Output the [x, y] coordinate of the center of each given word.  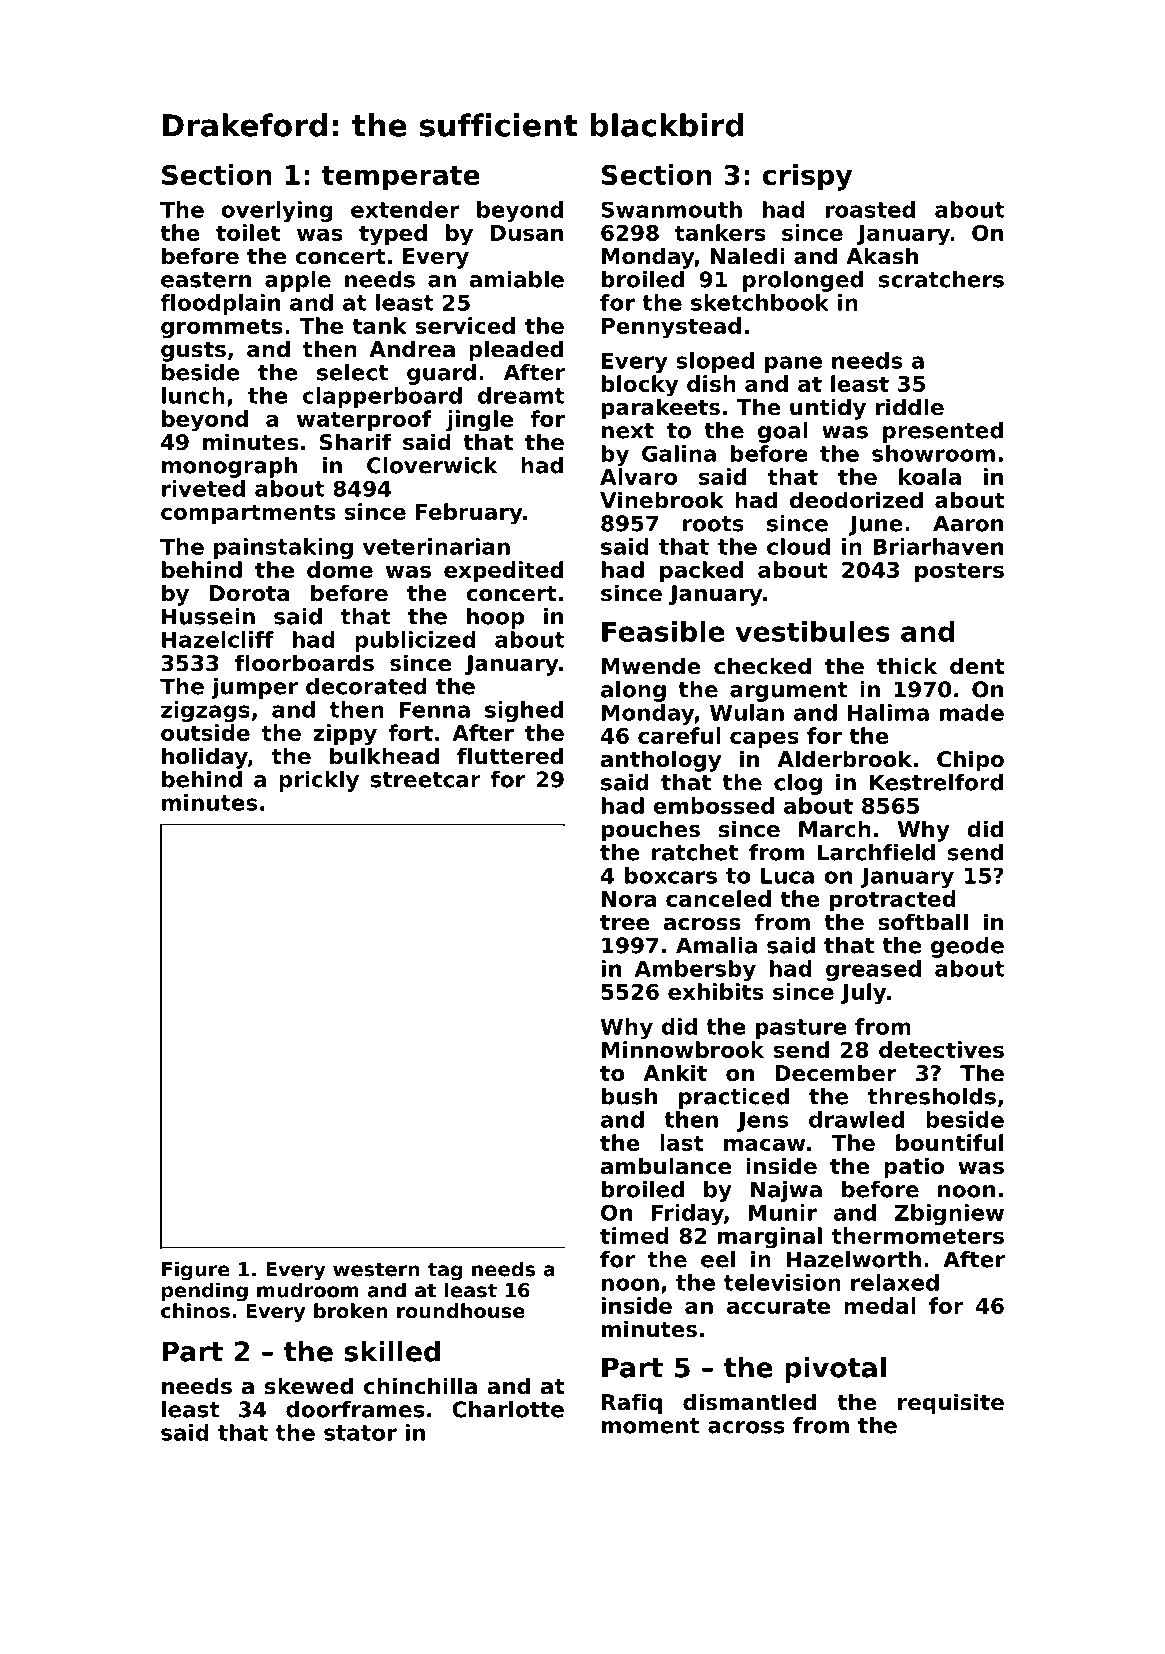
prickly [319, 781]
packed [701, 571]
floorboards [304, 663]
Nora [629, 899]
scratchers [941, 279]
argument [789, 692]
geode [967, 947]
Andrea [412, 349]
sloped [715, 362]
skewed [309, 1386]
